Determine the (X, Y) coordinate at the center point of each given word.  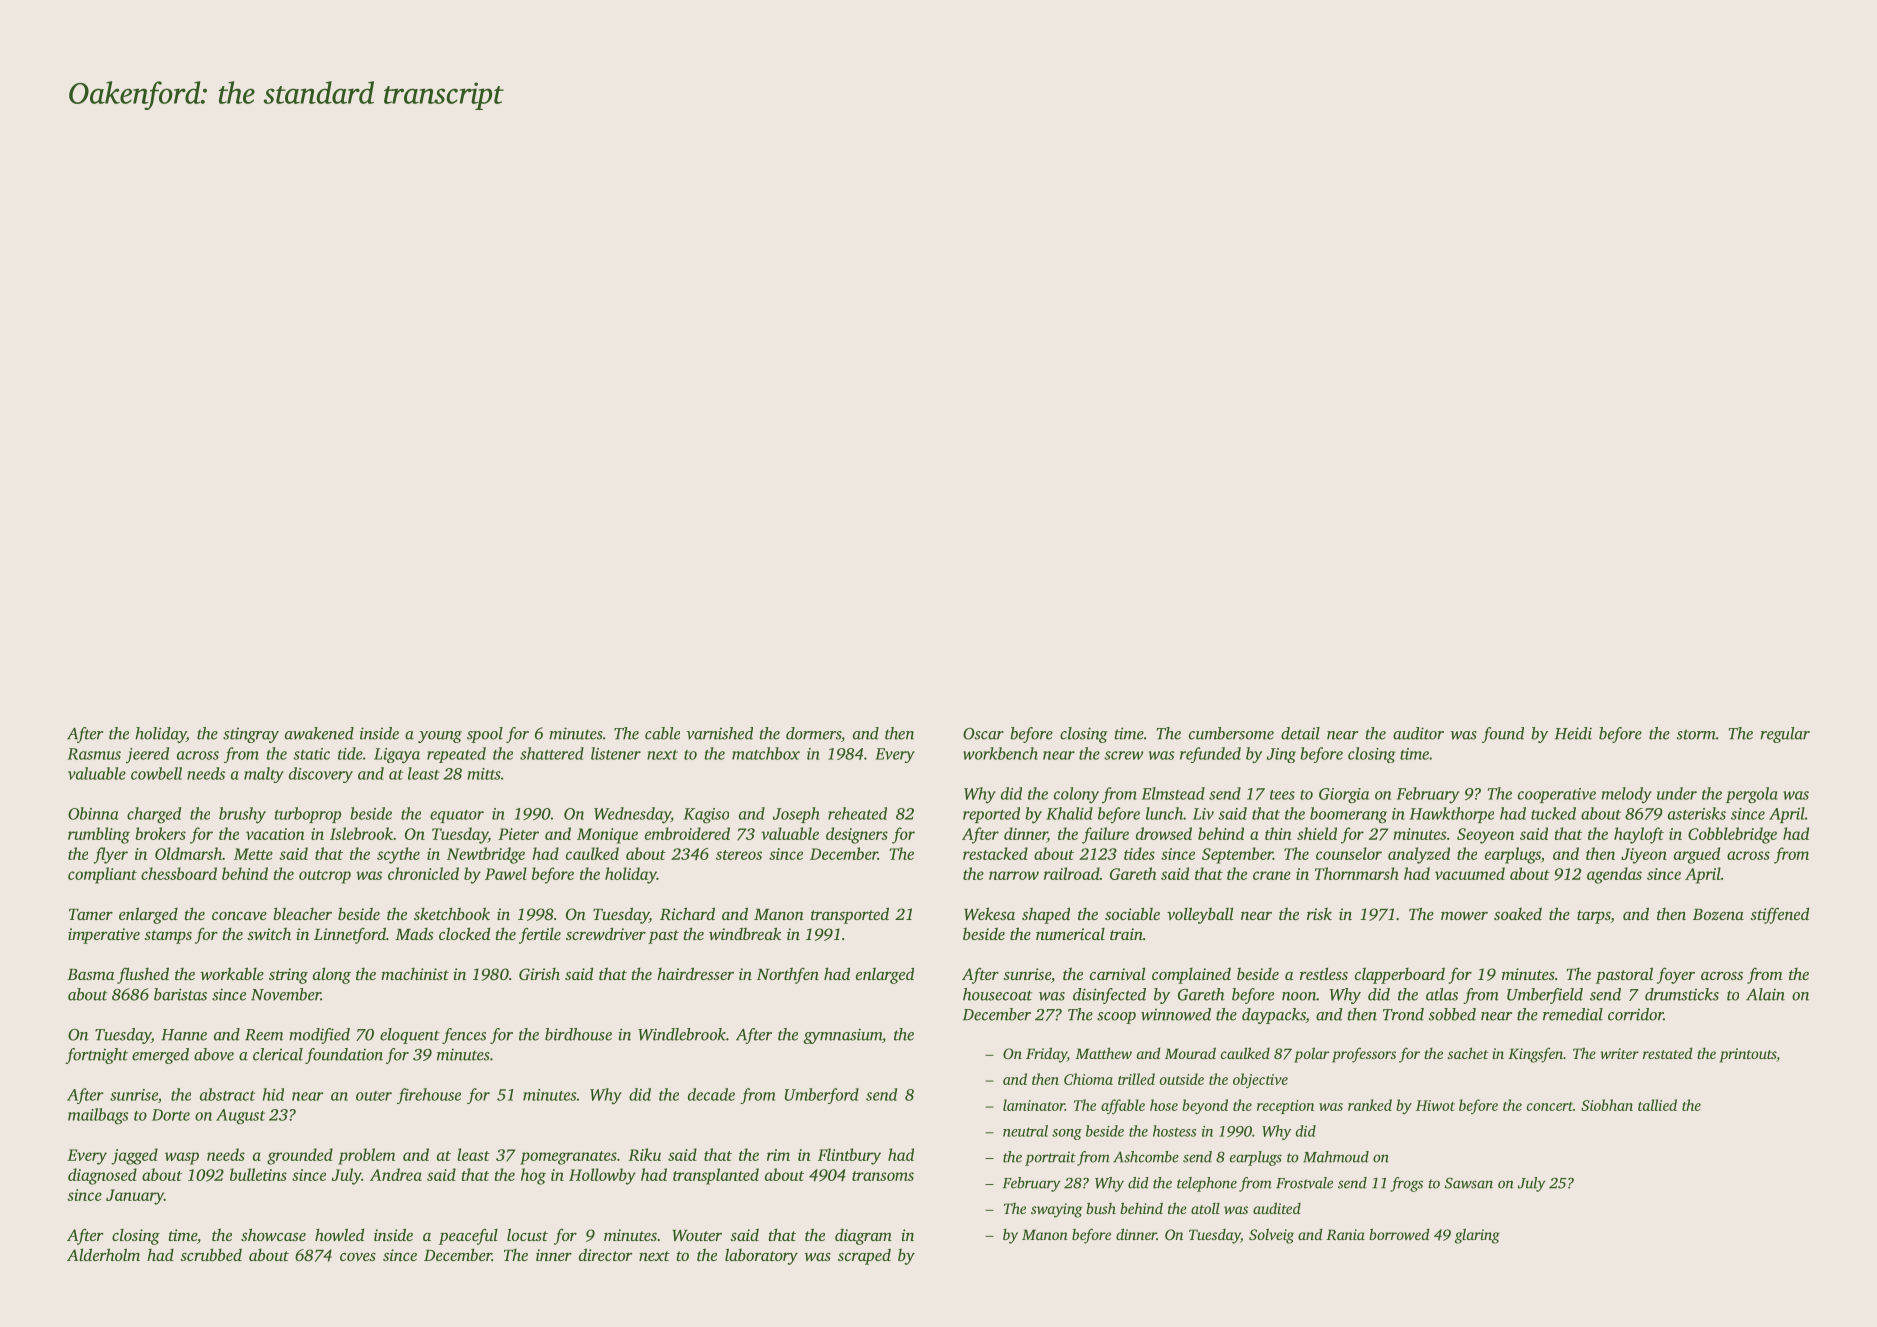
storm (1696, 734)
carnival (1118, 973)
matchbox (766, 753)
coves (358, 1257)
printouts (1747, 1055)
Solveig (1271, 1236)
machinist (415, 974)
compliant (102, 875)
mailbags (98, 1116)
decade (711, 1094)
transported (850, 915)
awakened (319, 733)
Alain (1765, 994)
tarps (1594, 917)
